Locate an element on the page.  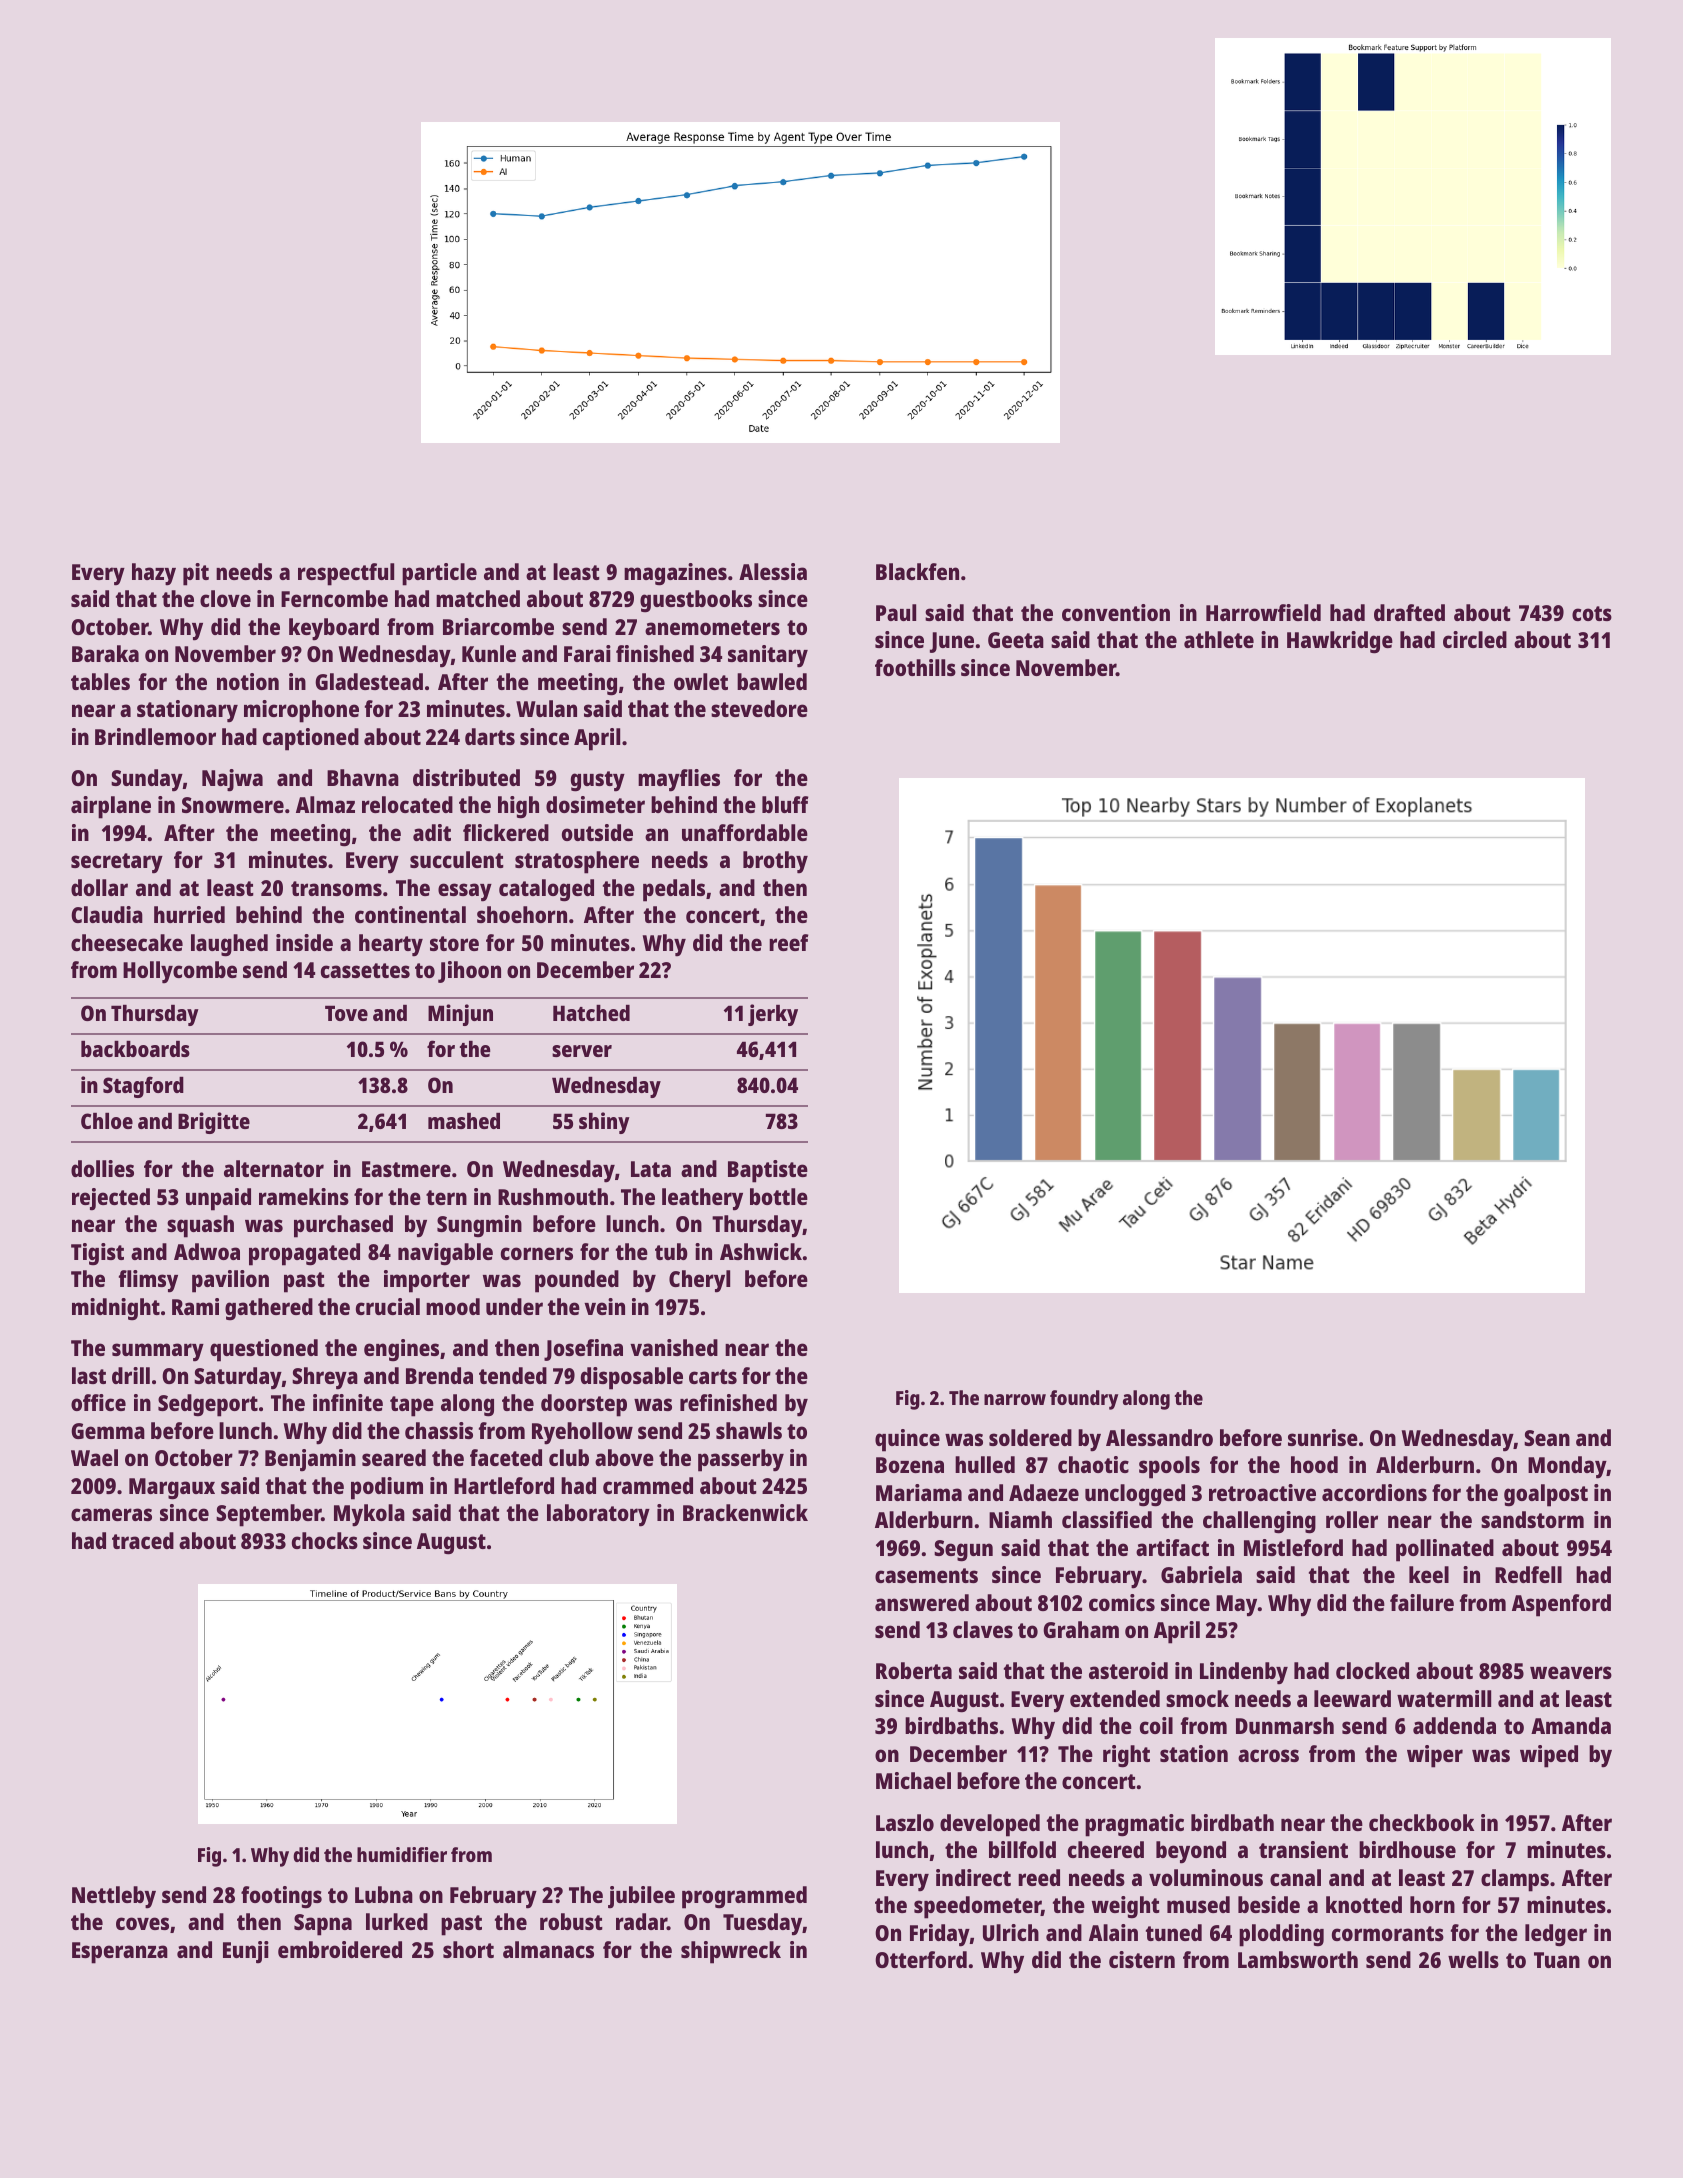
midnight is located at coordinates (116, 1309).
